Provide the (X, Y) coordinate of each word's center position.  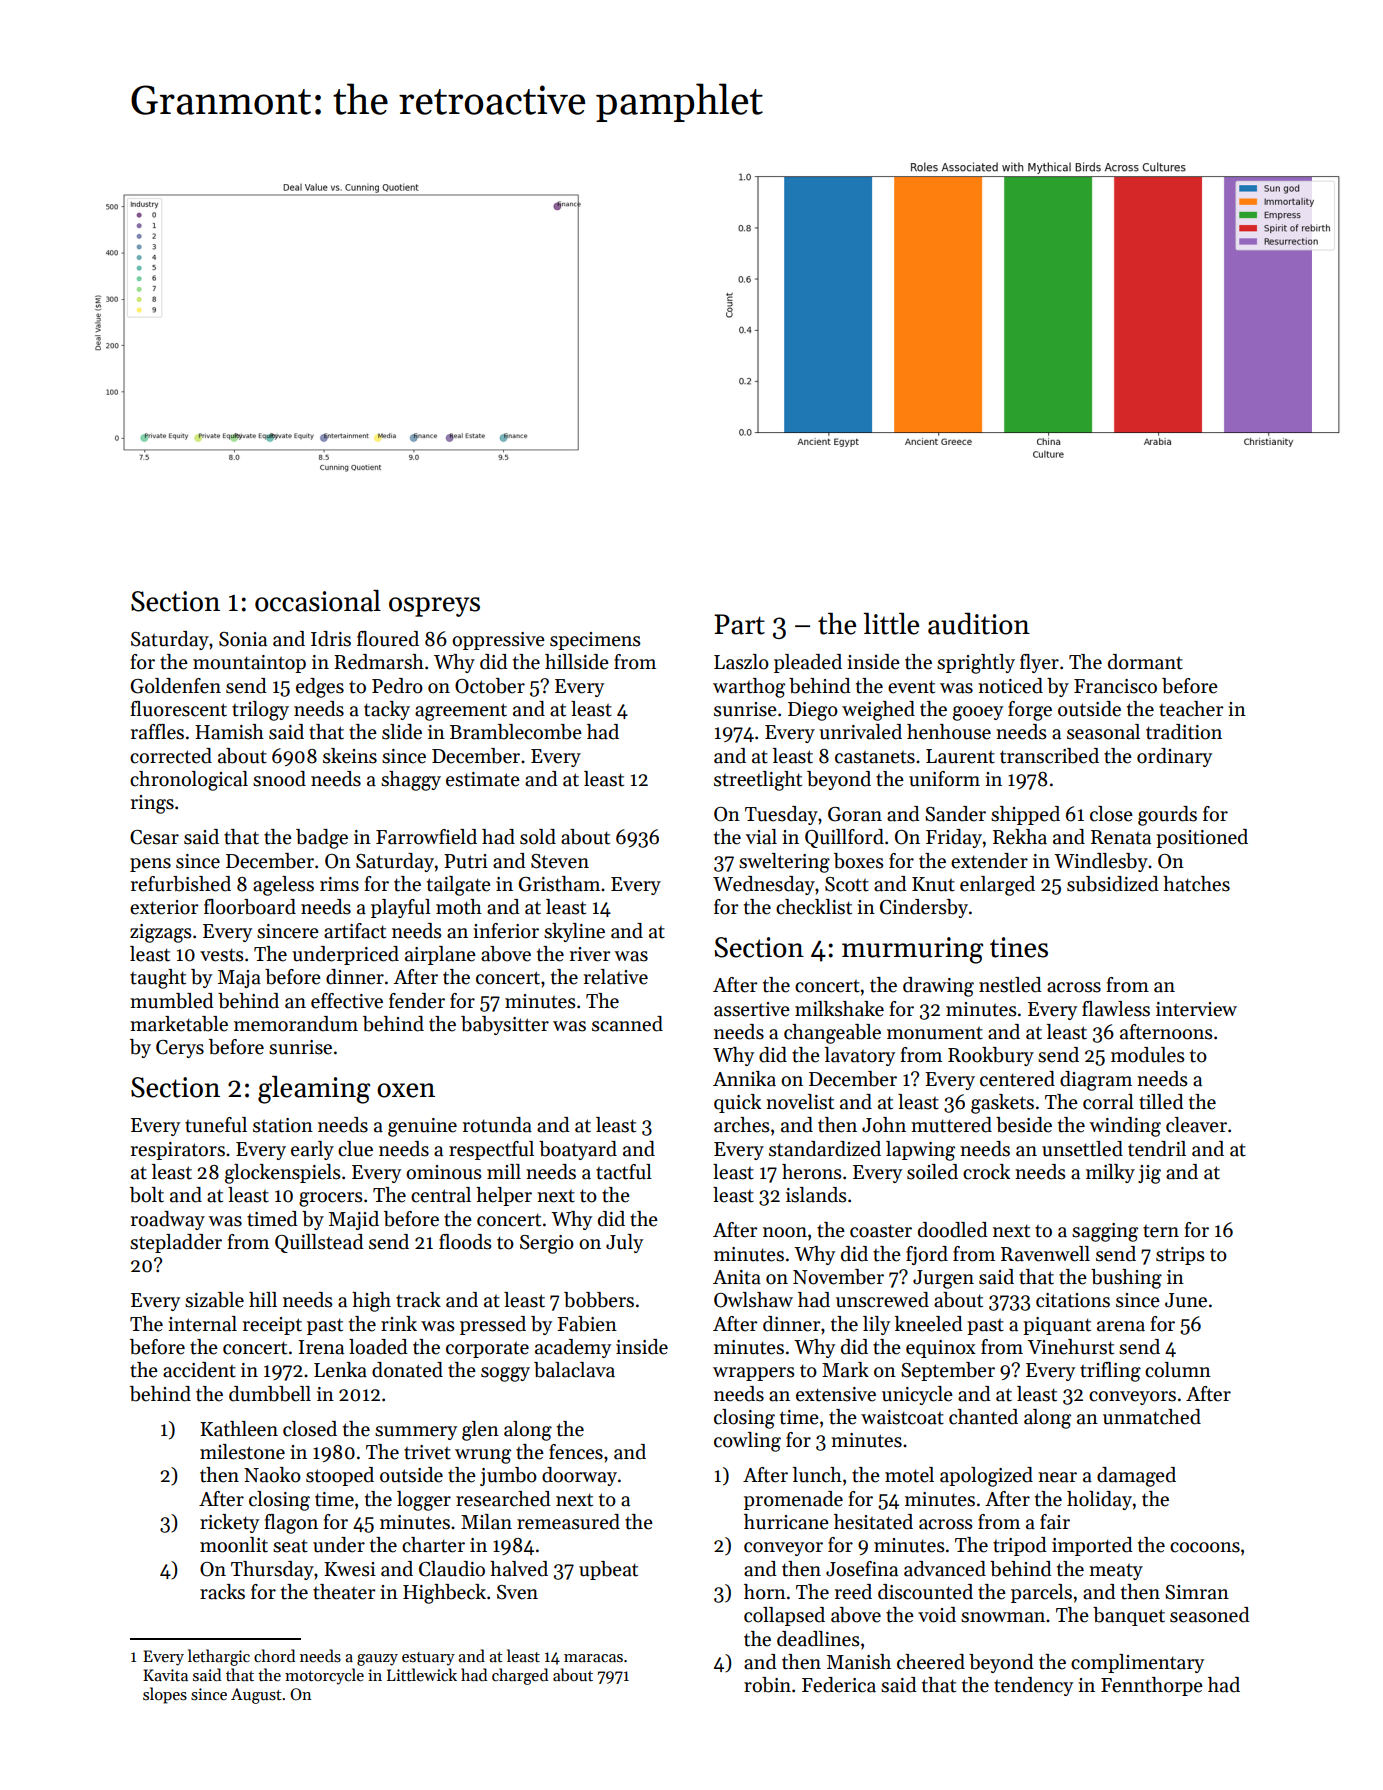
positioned (1202, 838)
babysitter (505, 1025)
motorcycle (324, 1676)
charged (520, 1676)
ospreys (434, 607)
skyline (574, 932)
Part (739, 624)
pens (150, 865)
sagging (1105, 1232)
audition (979, 624)
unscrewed (882, 1300)
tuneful (216, 1125)
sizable (214, 1300)
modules (1148, 1055)
